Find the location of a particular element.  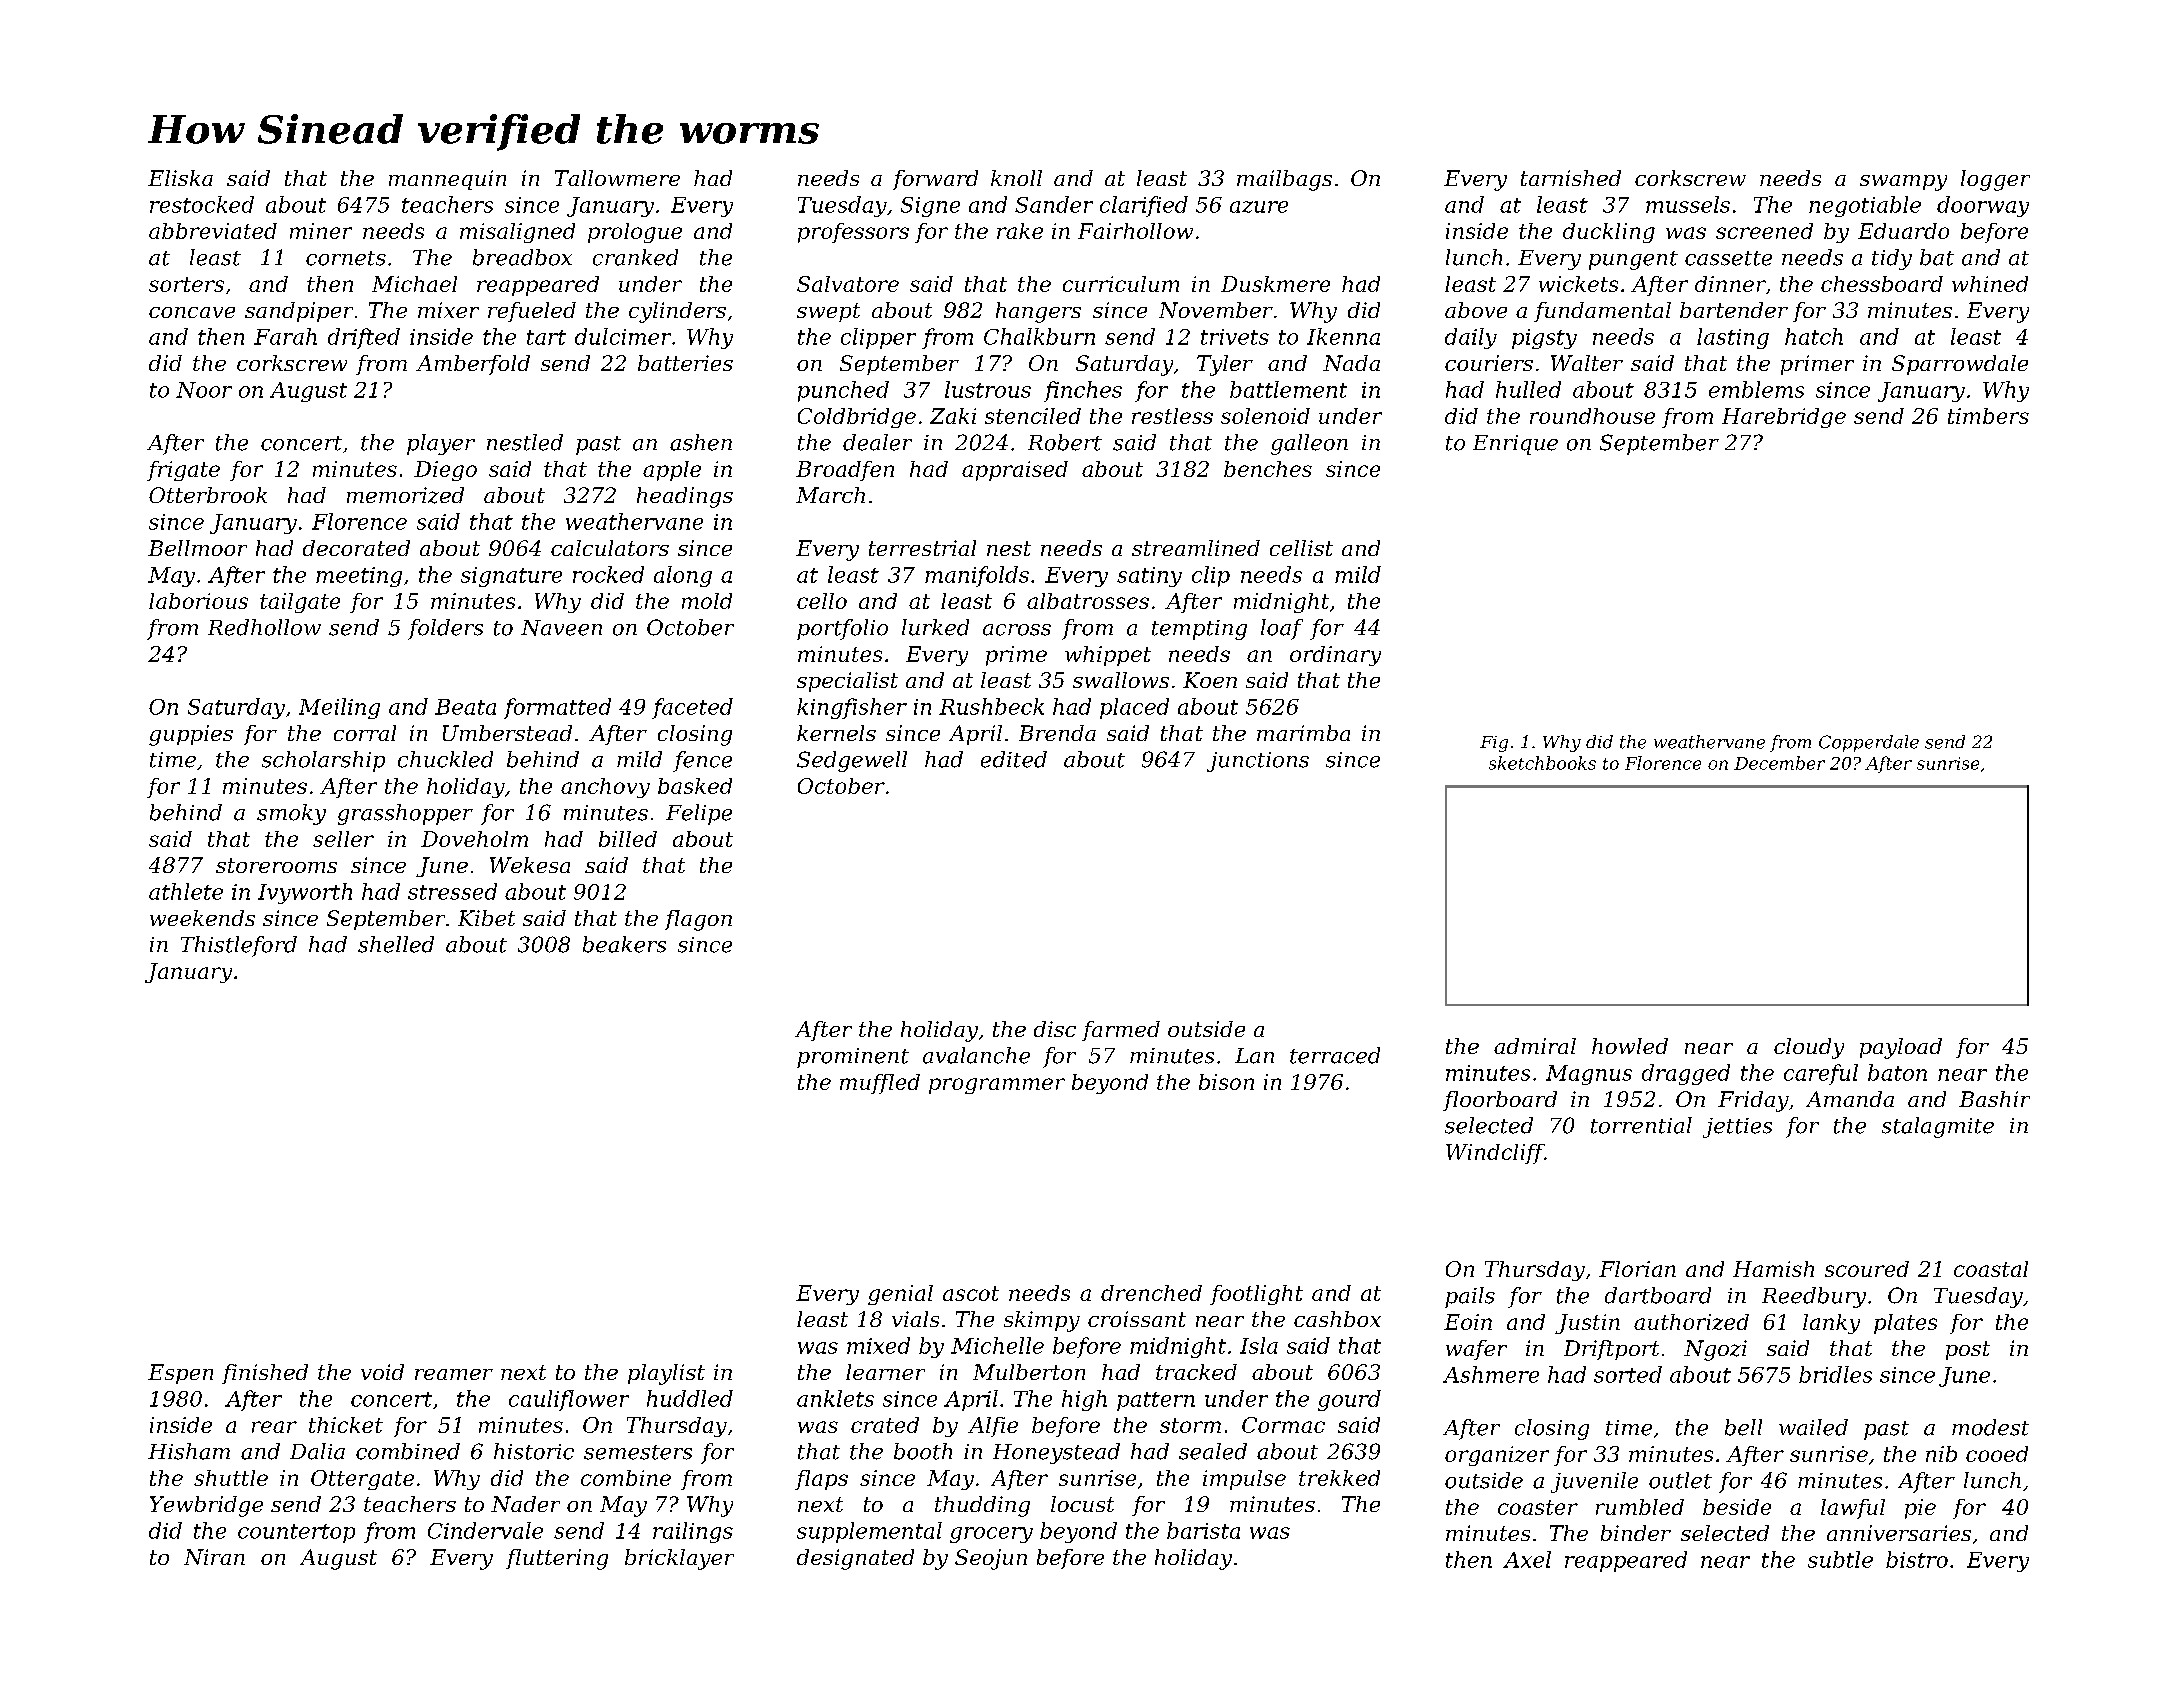

jetties is located at coordinates (1737, 1128).
